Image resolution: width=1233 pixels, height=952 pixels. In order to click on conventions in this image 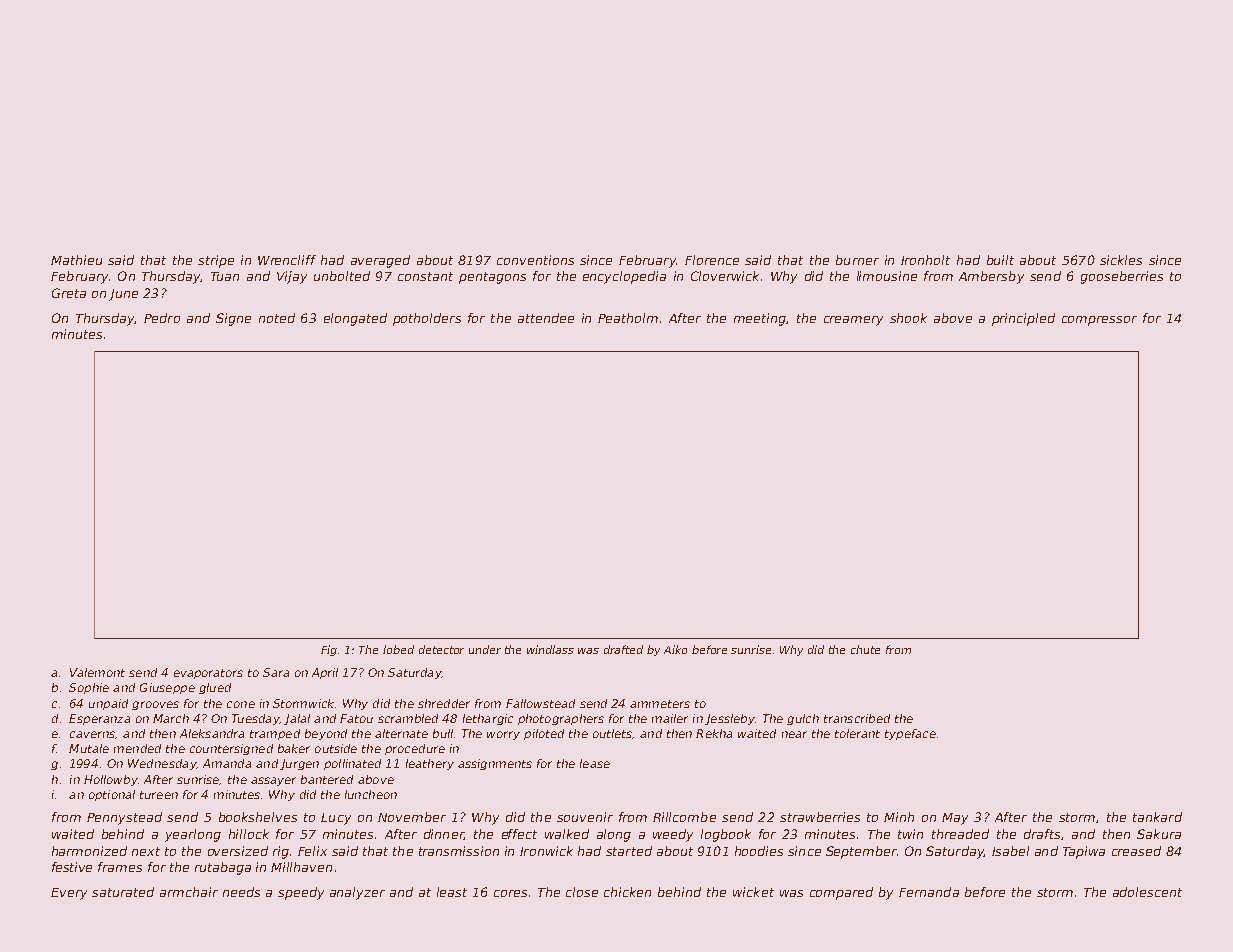, I will do `click(535, 260)`.
